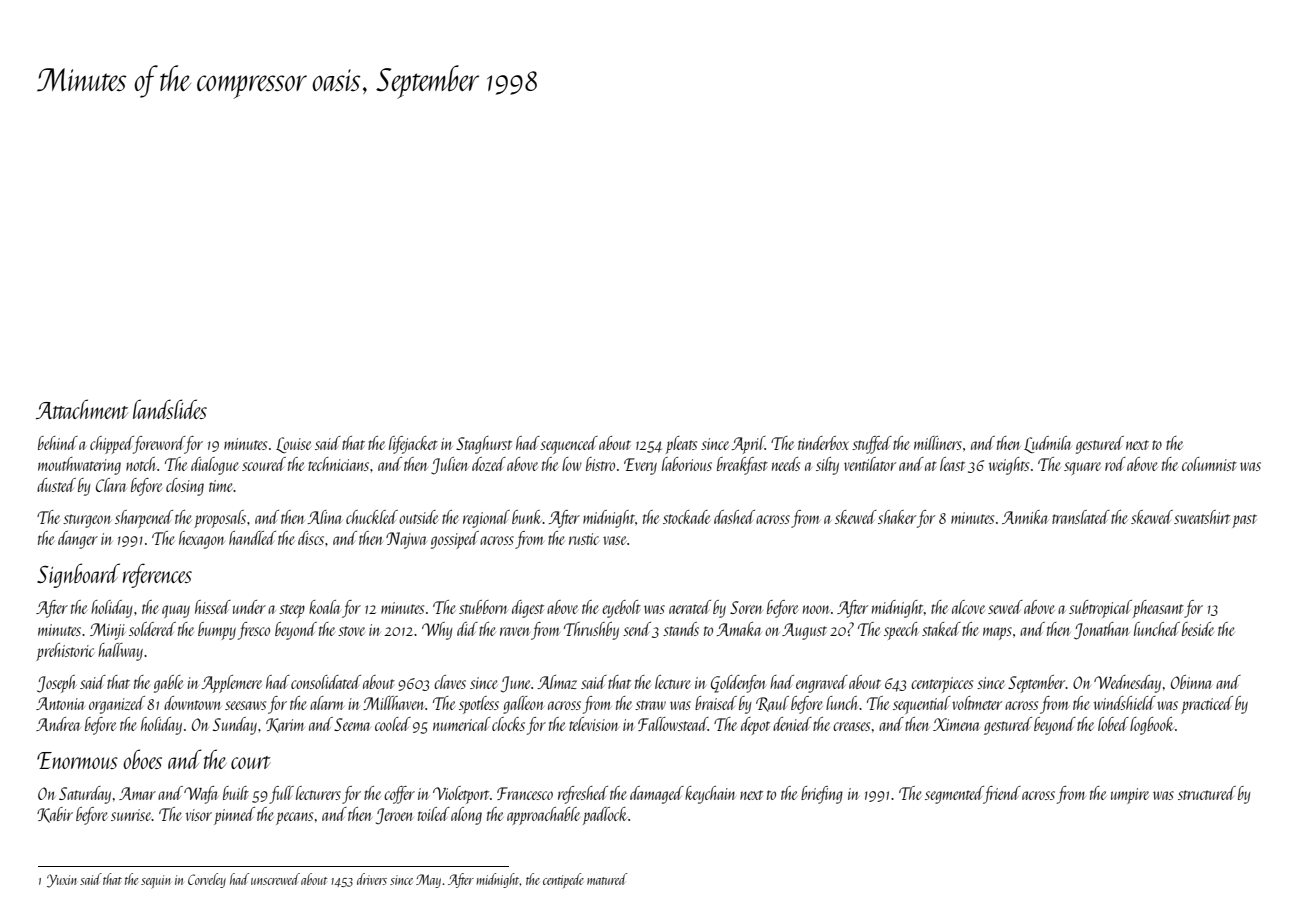  Describe the element at coordinates (338, 464) in the image. I see `technicians` at that location.
